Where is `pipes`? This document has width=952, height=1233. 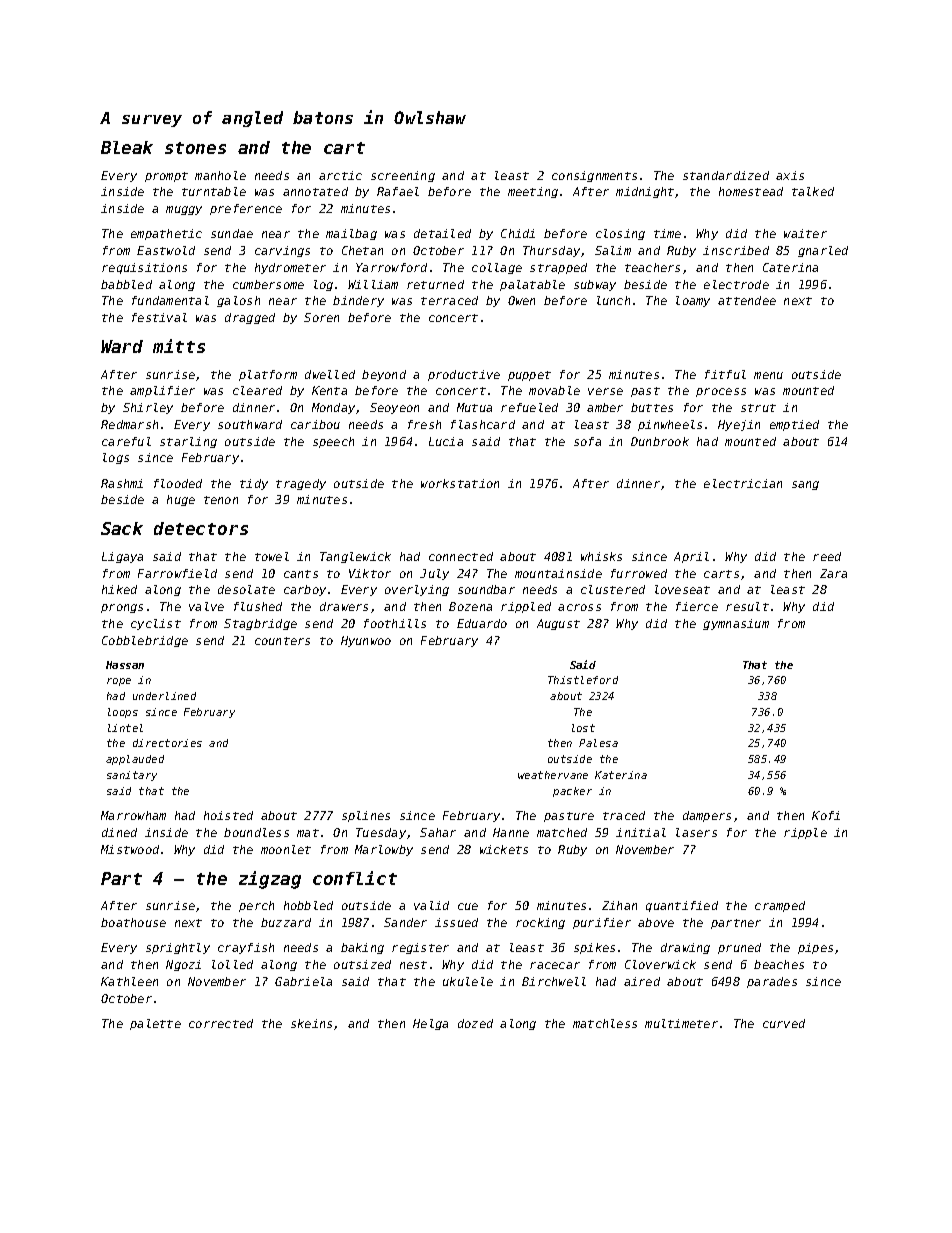 pipes is located at coordinates (815, 948).
